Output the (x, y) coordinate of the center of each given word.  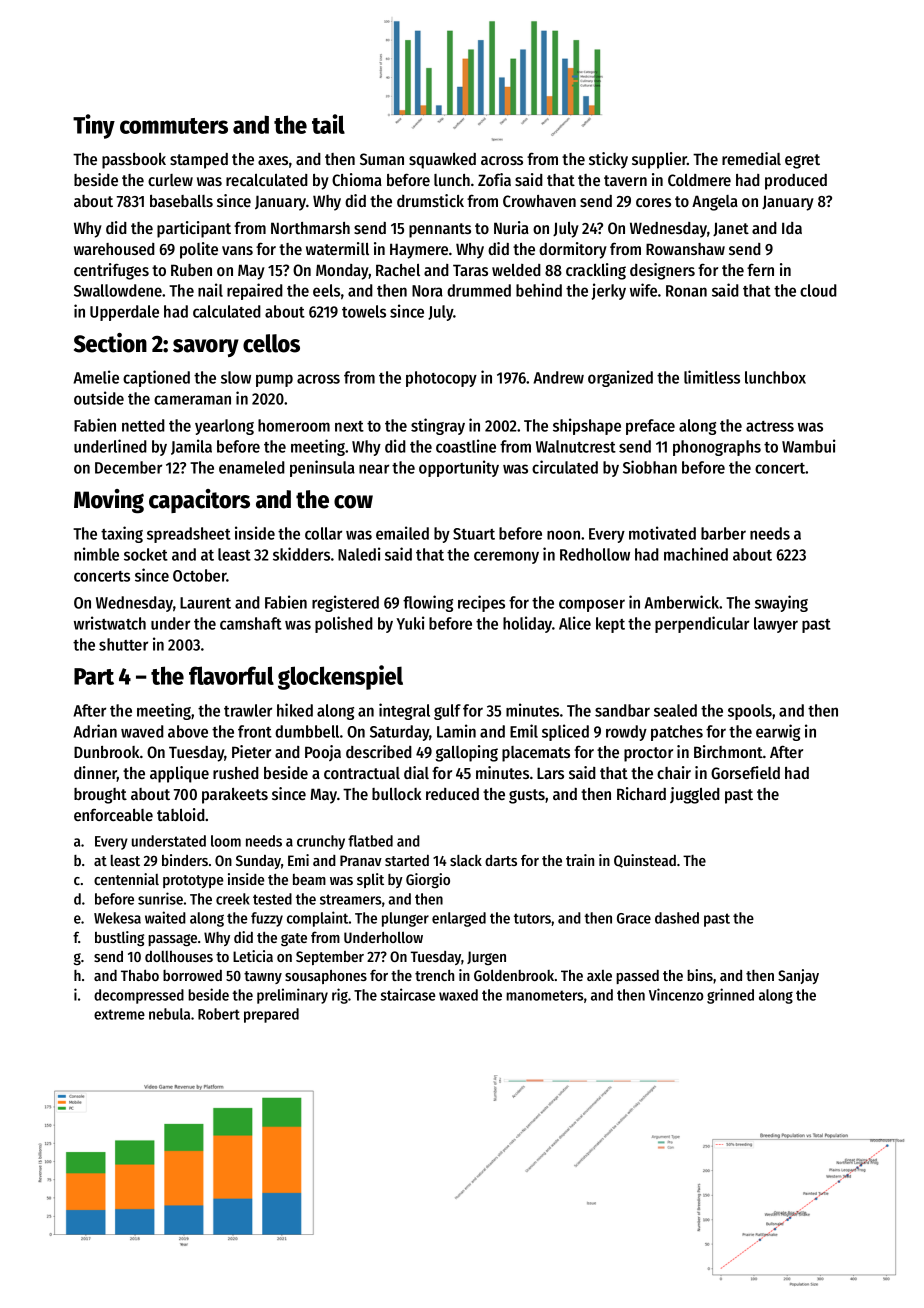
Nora (427, 291)
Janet (731, 229)
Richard (641, 793)
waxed (458, 995)
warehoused (114, 249)
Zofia (494, 179)
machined (696, 554)
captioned (156, 378)
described (379, 751)
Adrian (95, 731)
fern (760, 269)
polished (344, 624)
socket (146, 554)
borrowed (192, 975)
